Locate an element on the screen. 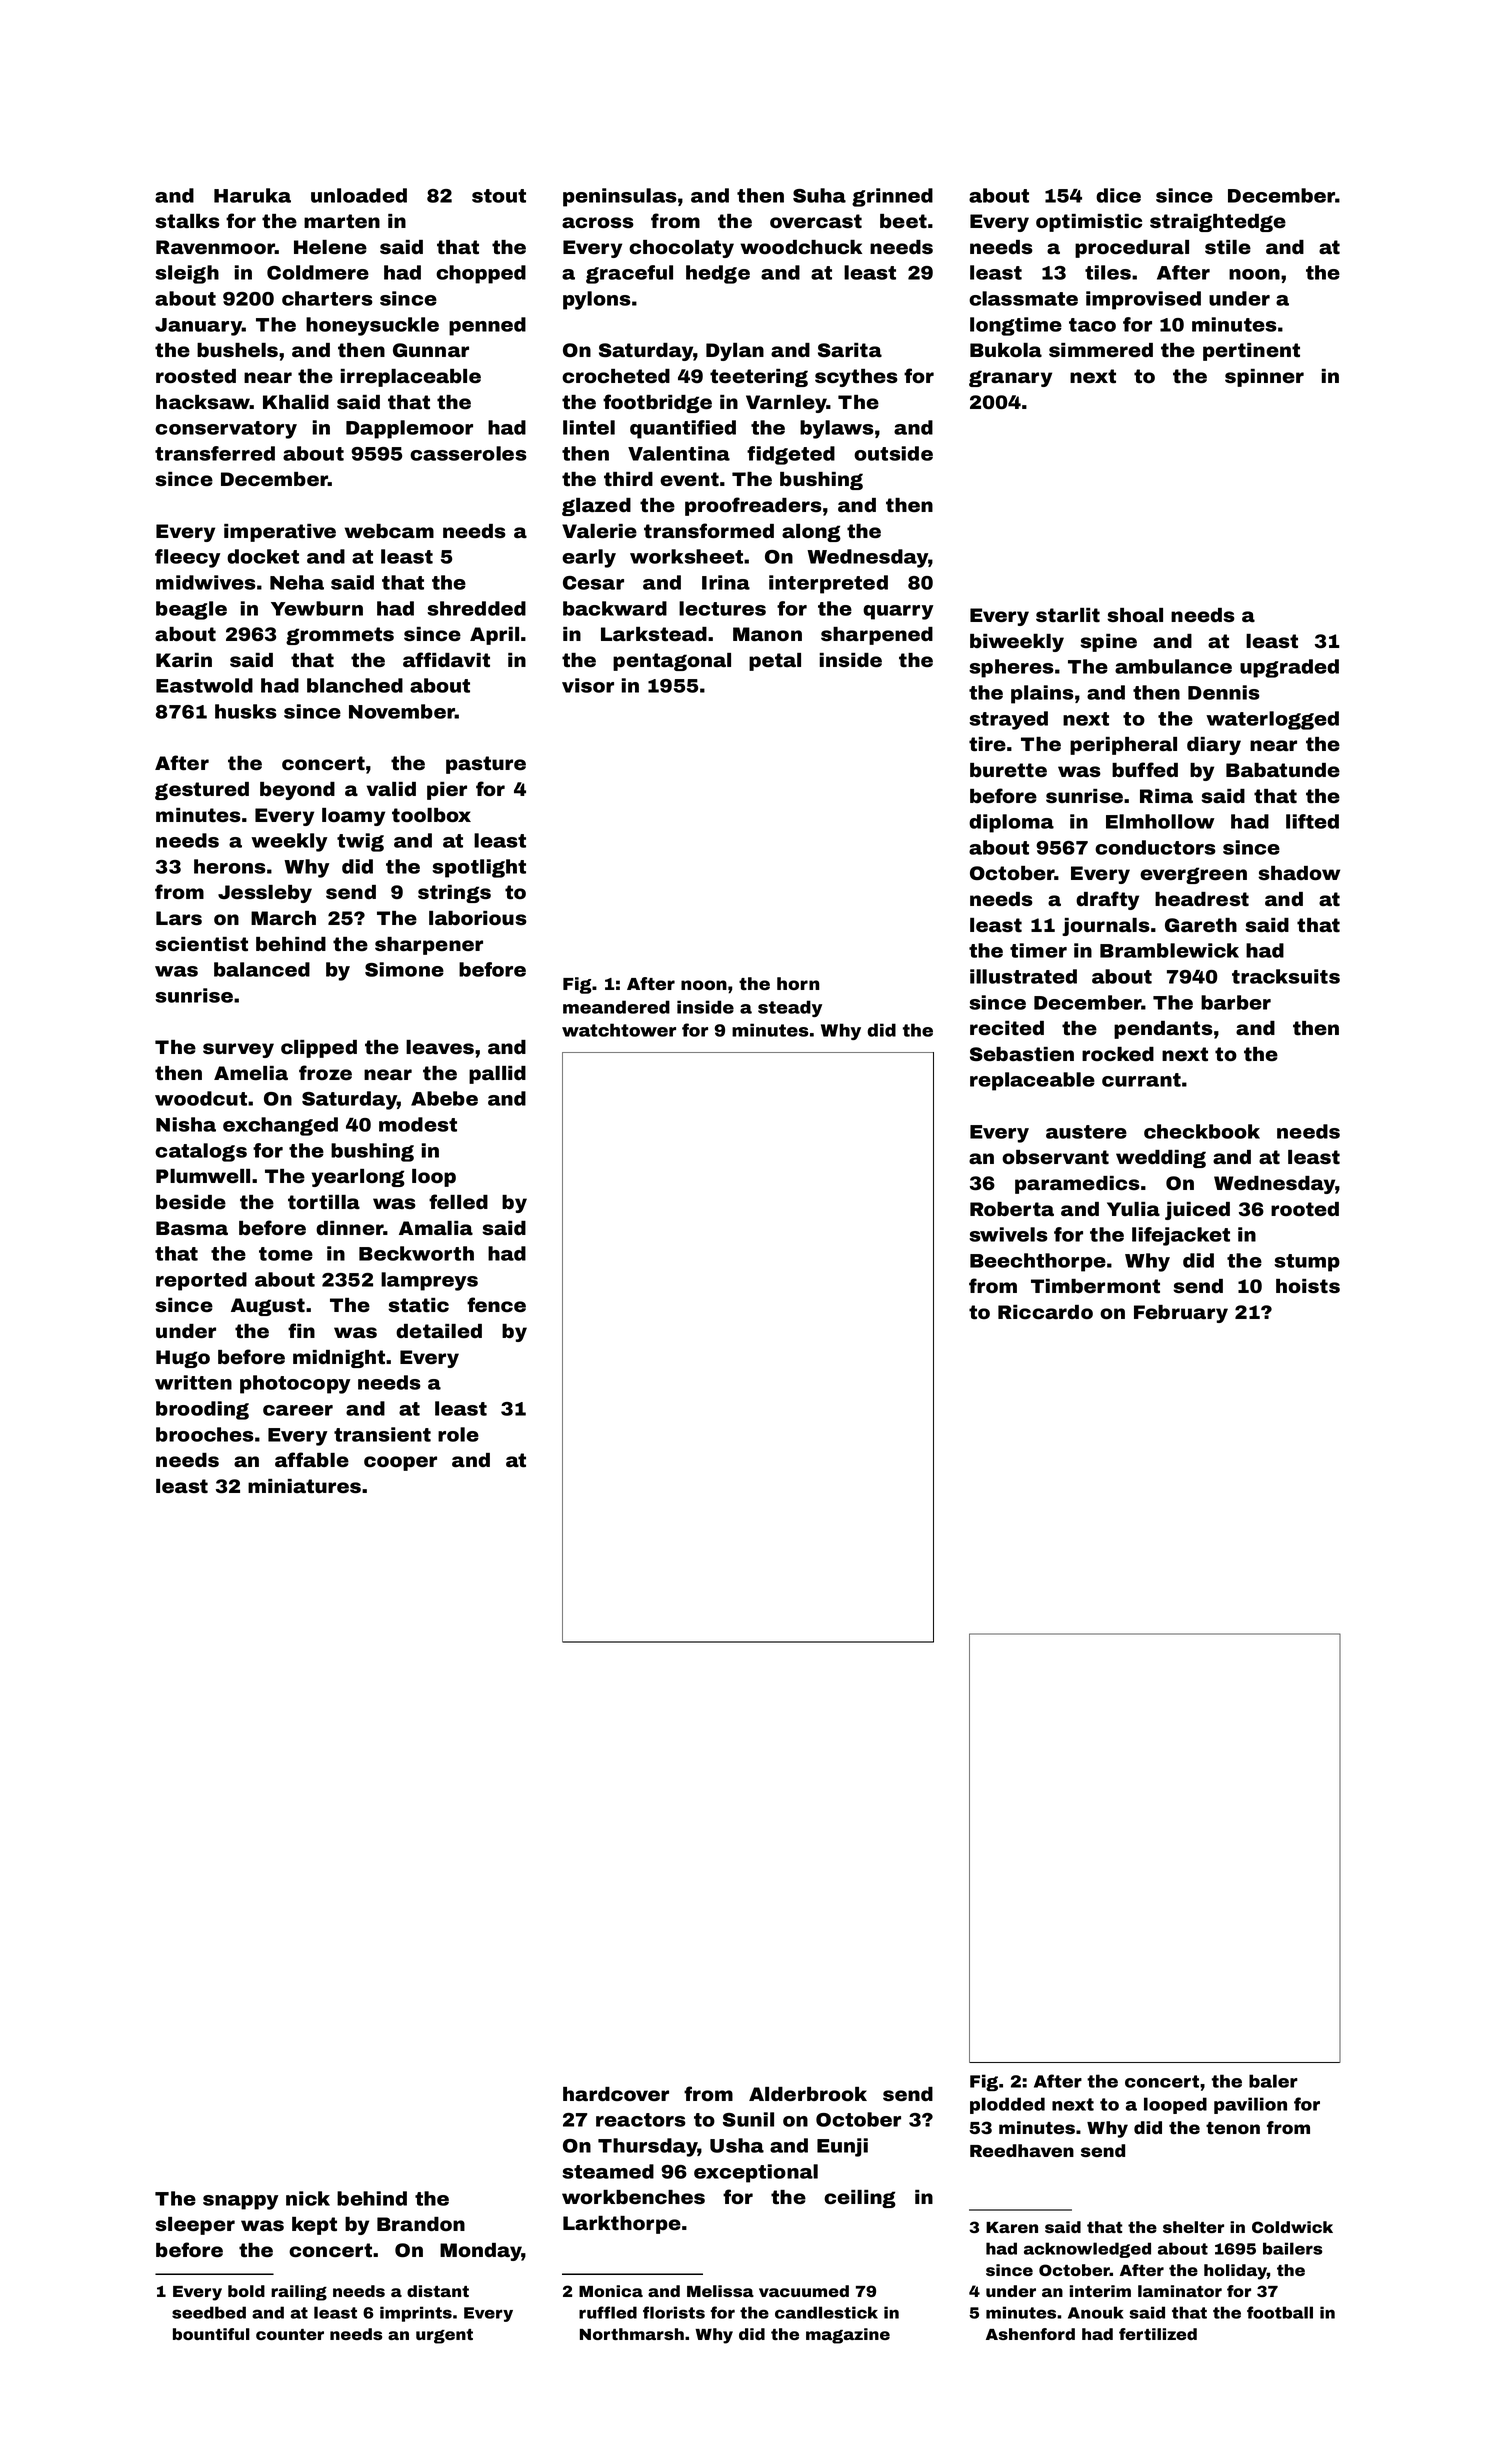 The height and width of the screenshot is (2464, 1496). Alderbrook is located at coordinates (808, 2094).
